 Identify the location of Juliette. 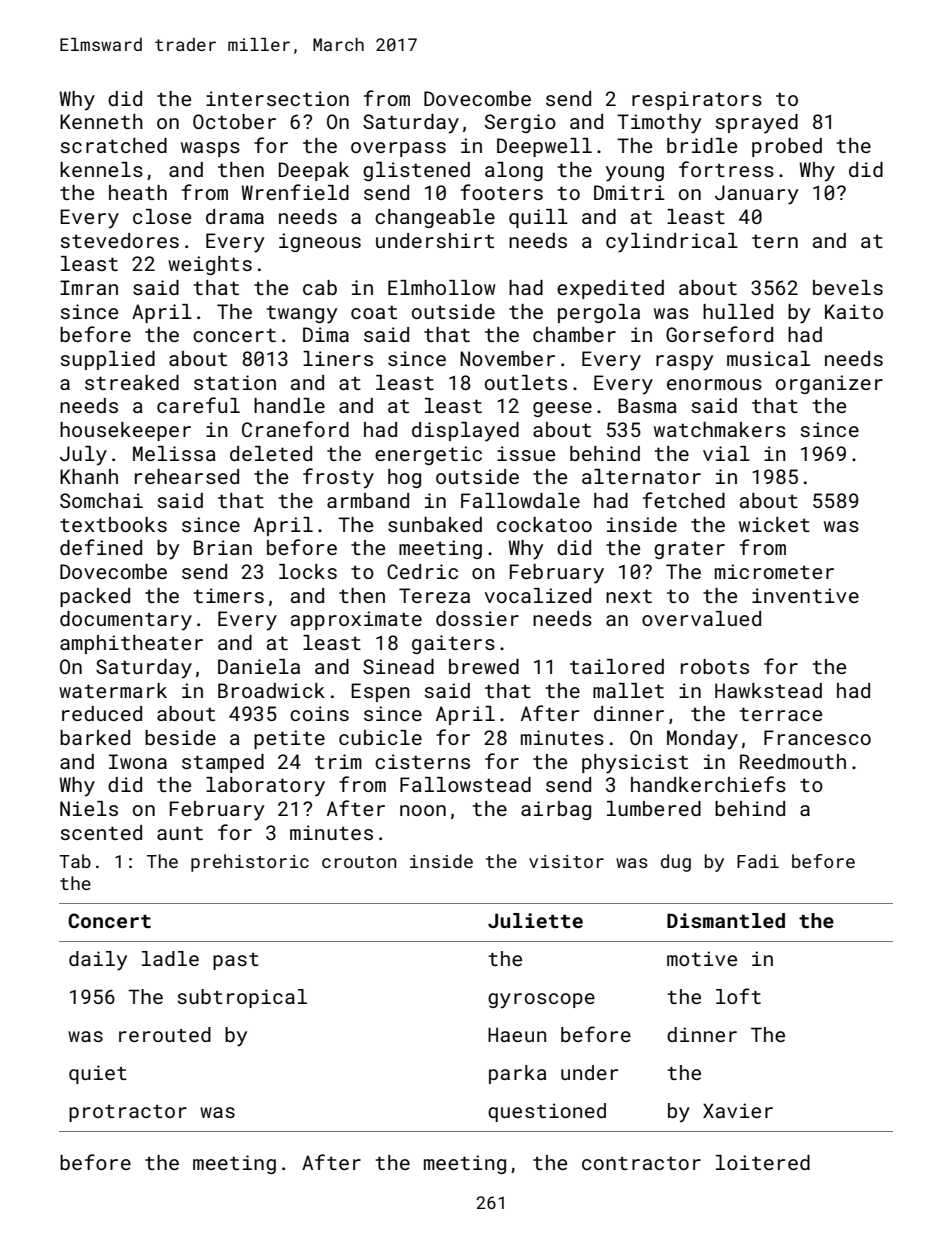
(535, 920).
